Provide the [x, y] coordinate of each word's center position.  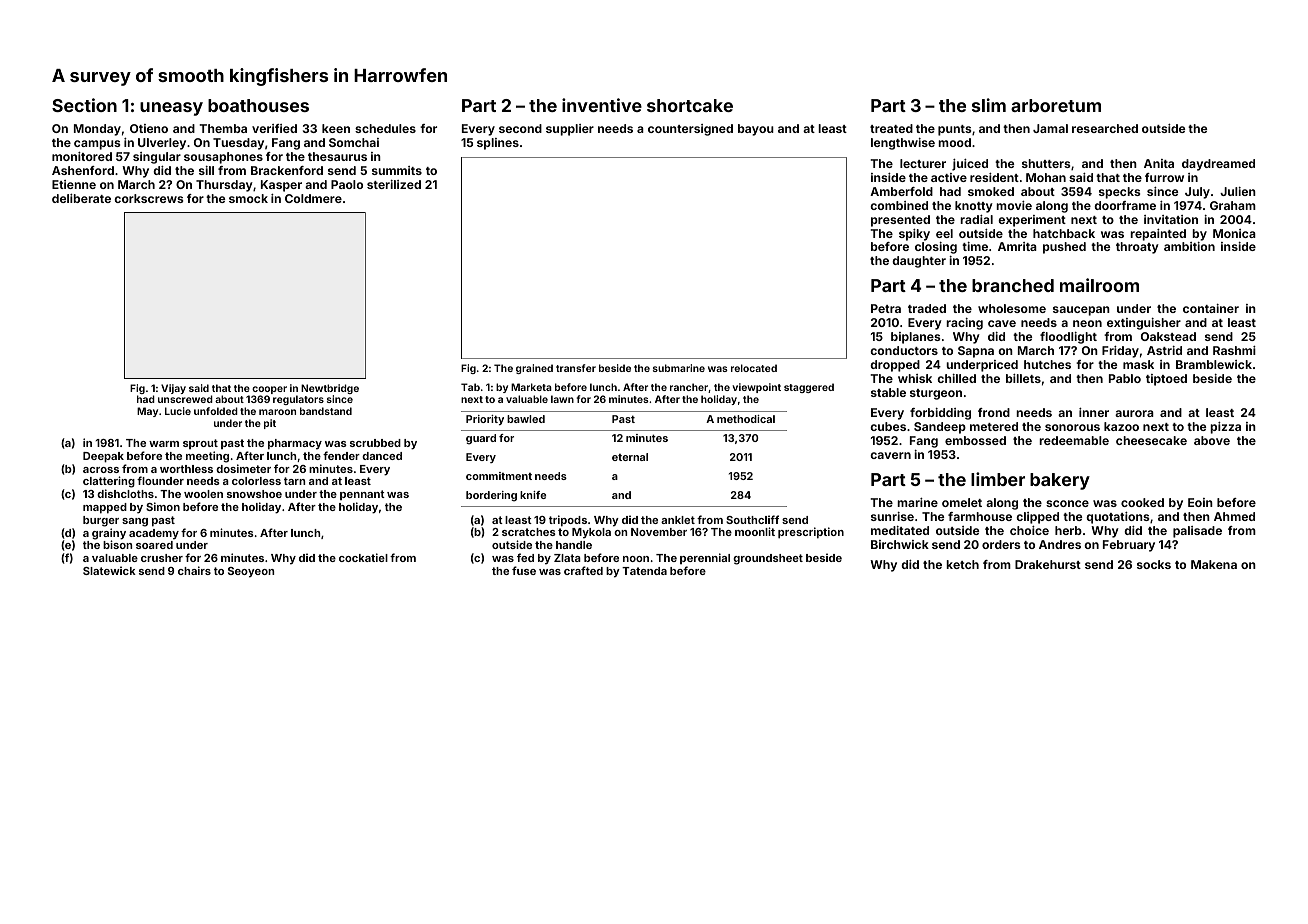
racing [964, 324]
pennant [362, 495]
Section [84, 105]
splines [498, 144]
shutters [1046, 163]
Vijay [173, 389]
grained [534, 369]
